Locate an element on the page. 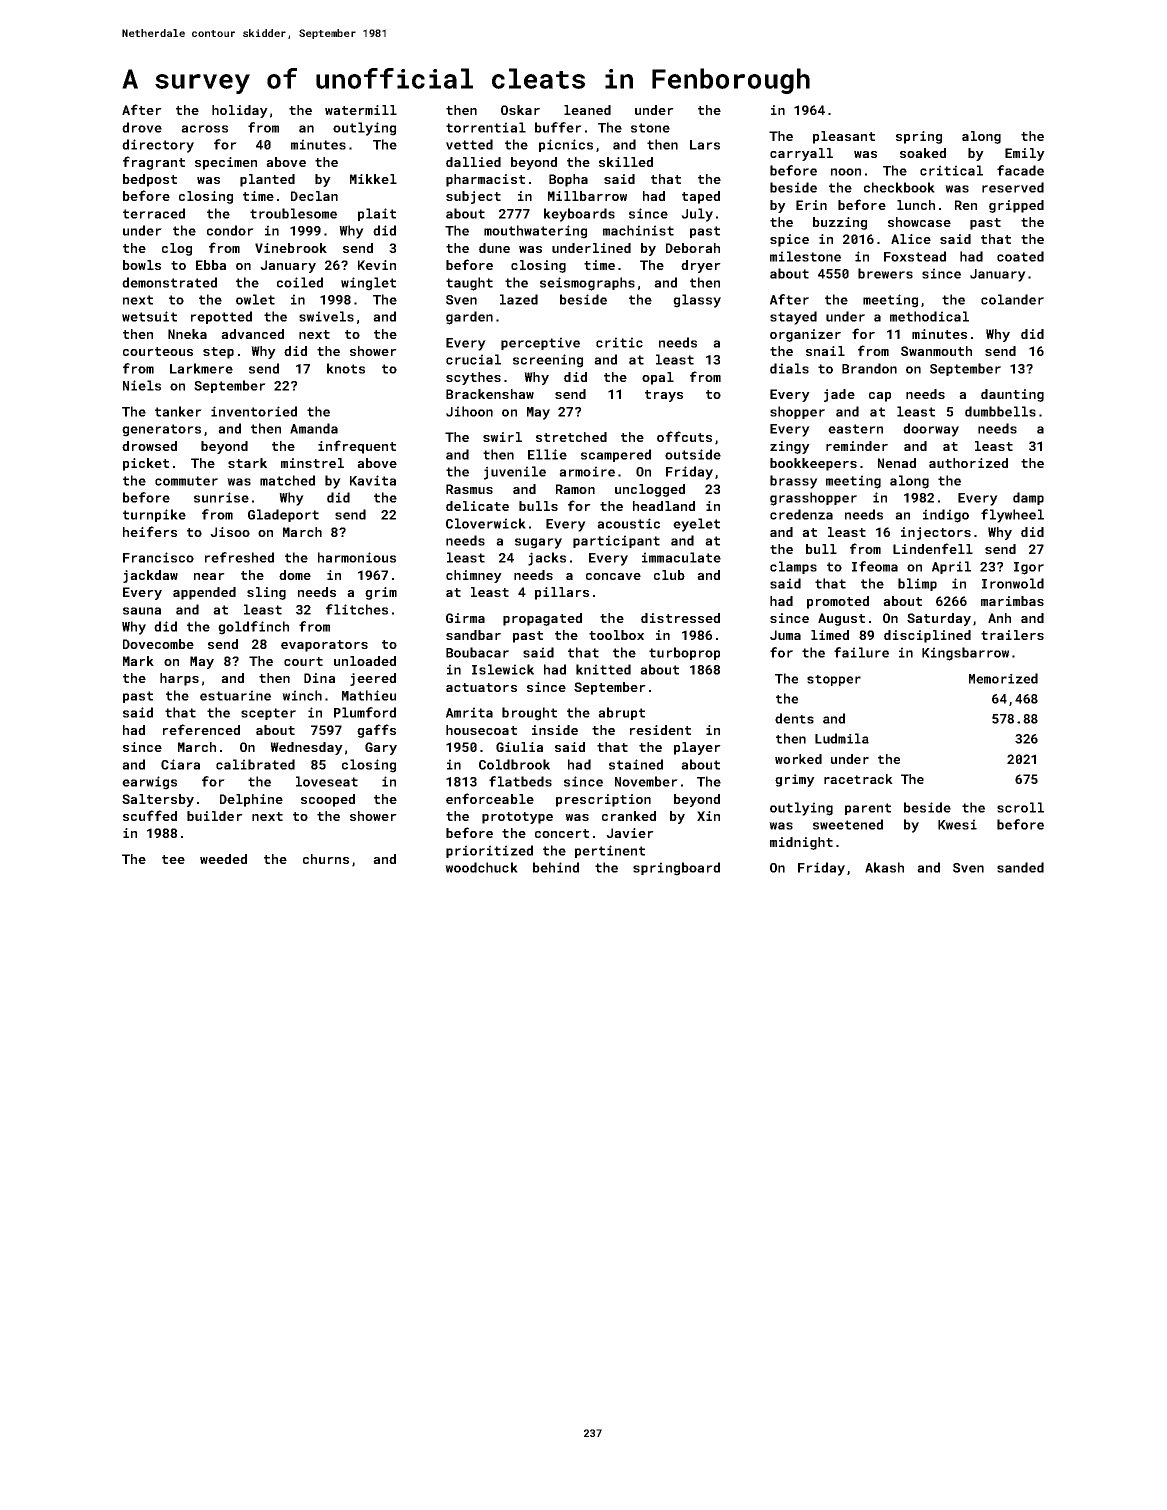 Image resolution: width=1167 pixels, height=1510 pixels. methodical is located at coordinates (929, 316).
